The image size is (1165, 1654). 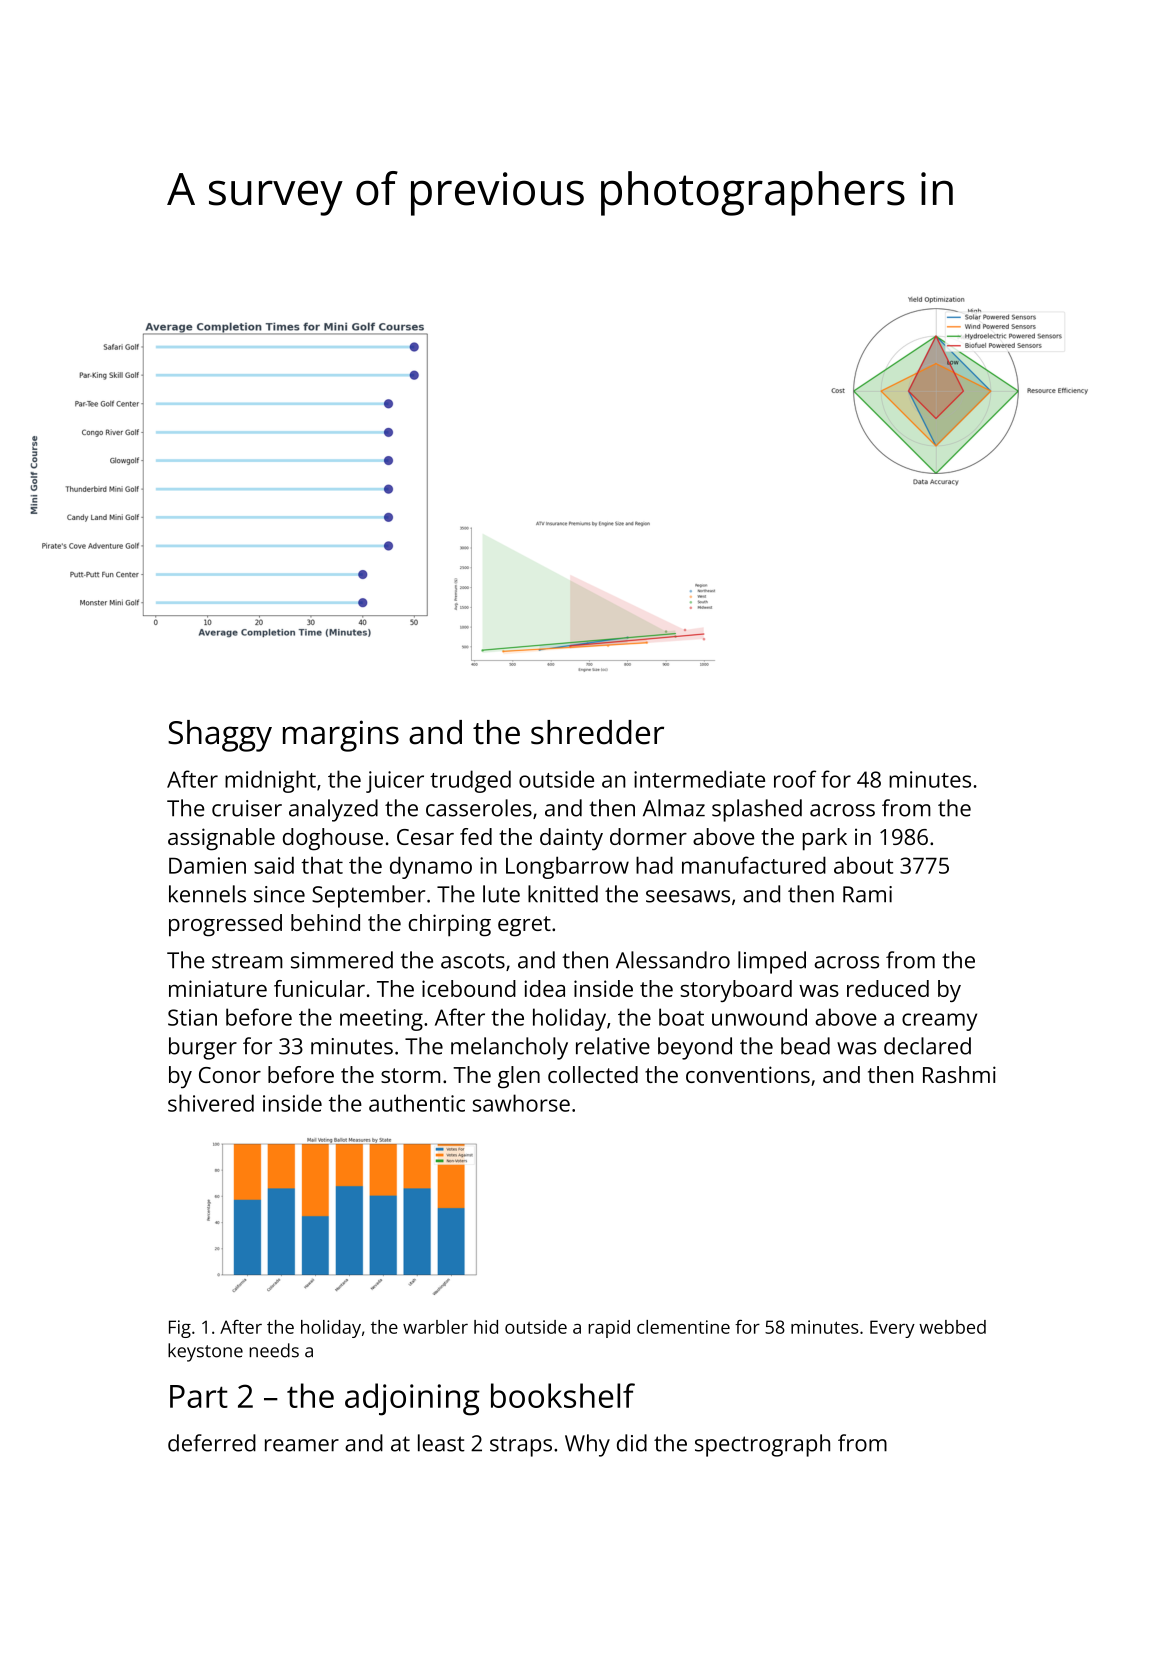 What do you see at coordinates (632, 1443) in the screenshot?
I see `did` at bounding box center [632, 1443].
